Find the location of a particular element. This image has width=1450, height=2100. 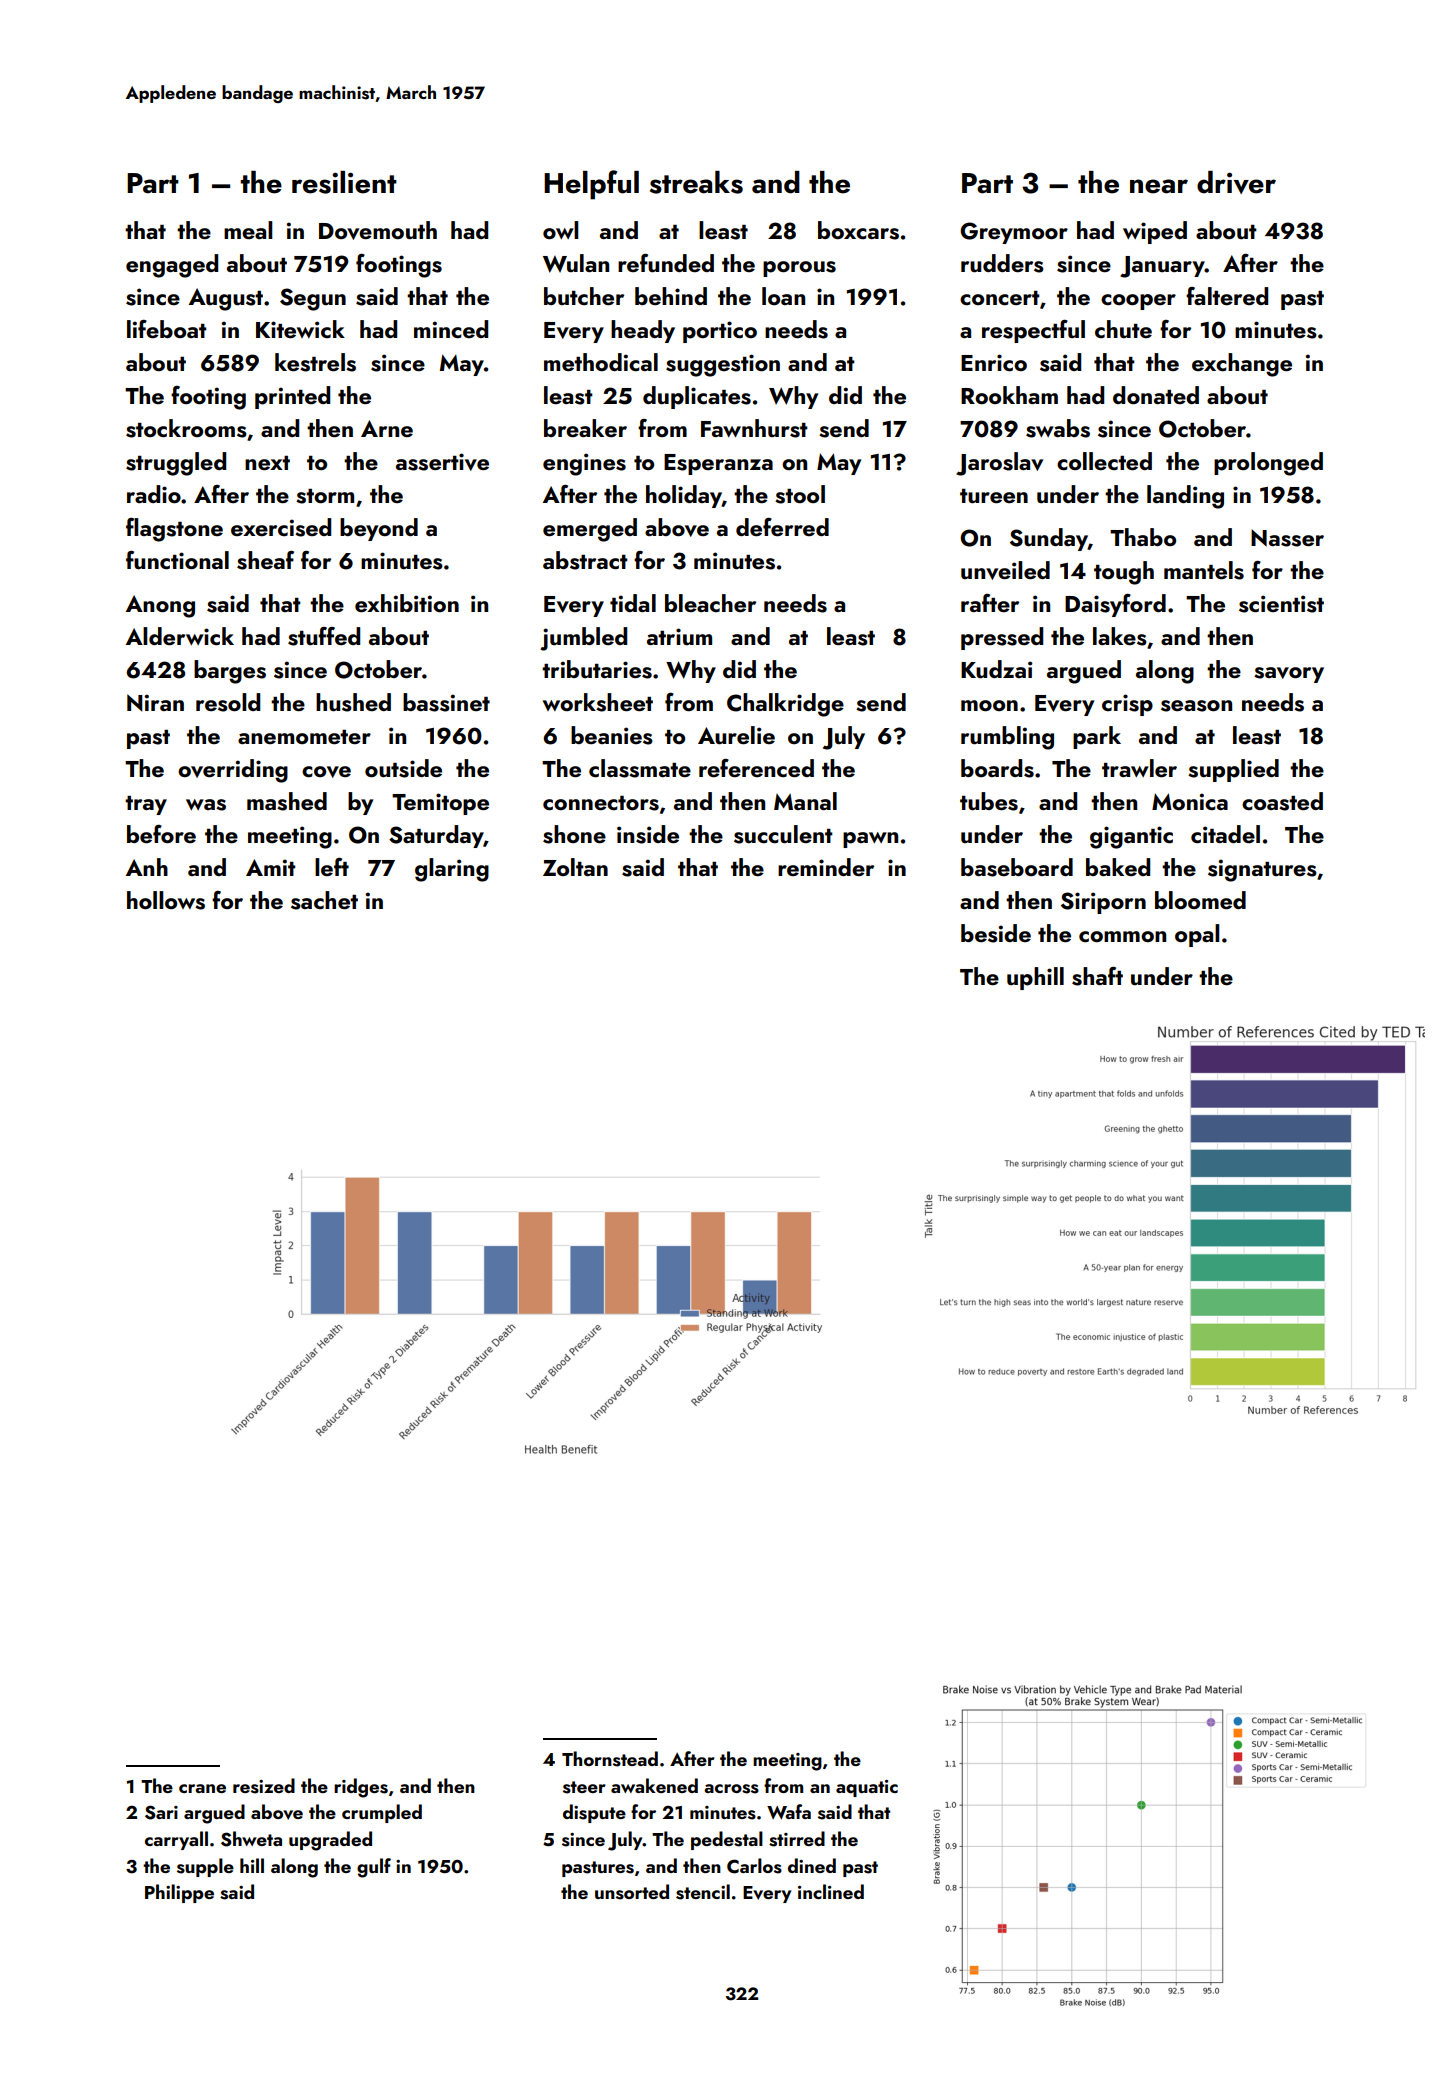

cove is located at coordinates (326, 772).
